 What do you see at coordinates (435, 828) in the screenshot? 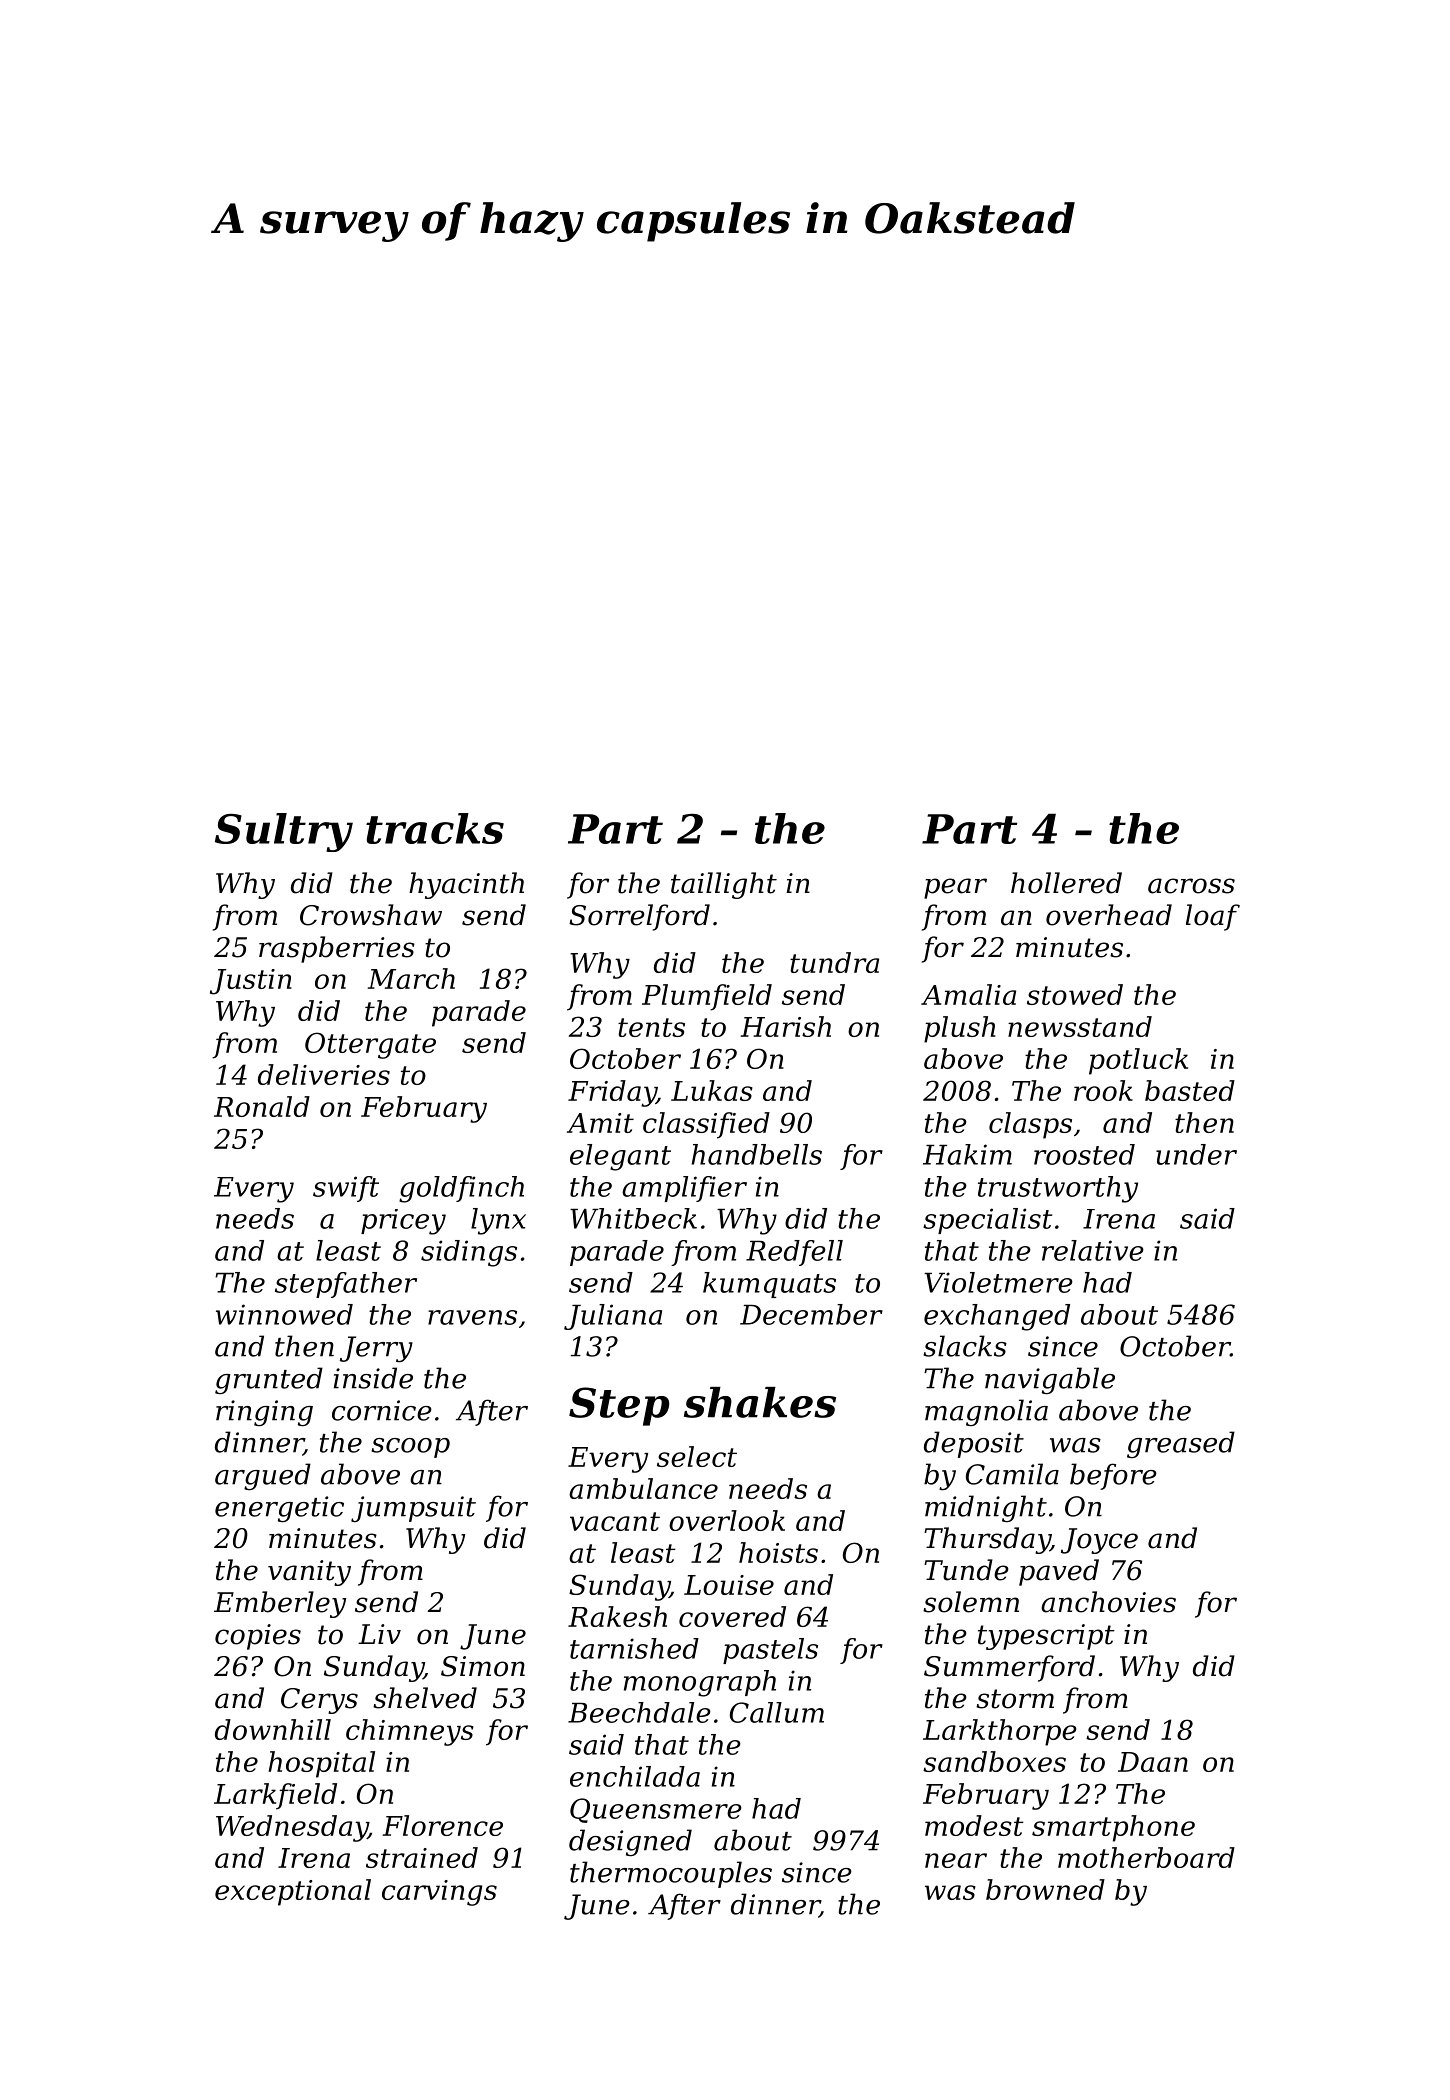
I see `tracks` at bounding box center [435, 828].
